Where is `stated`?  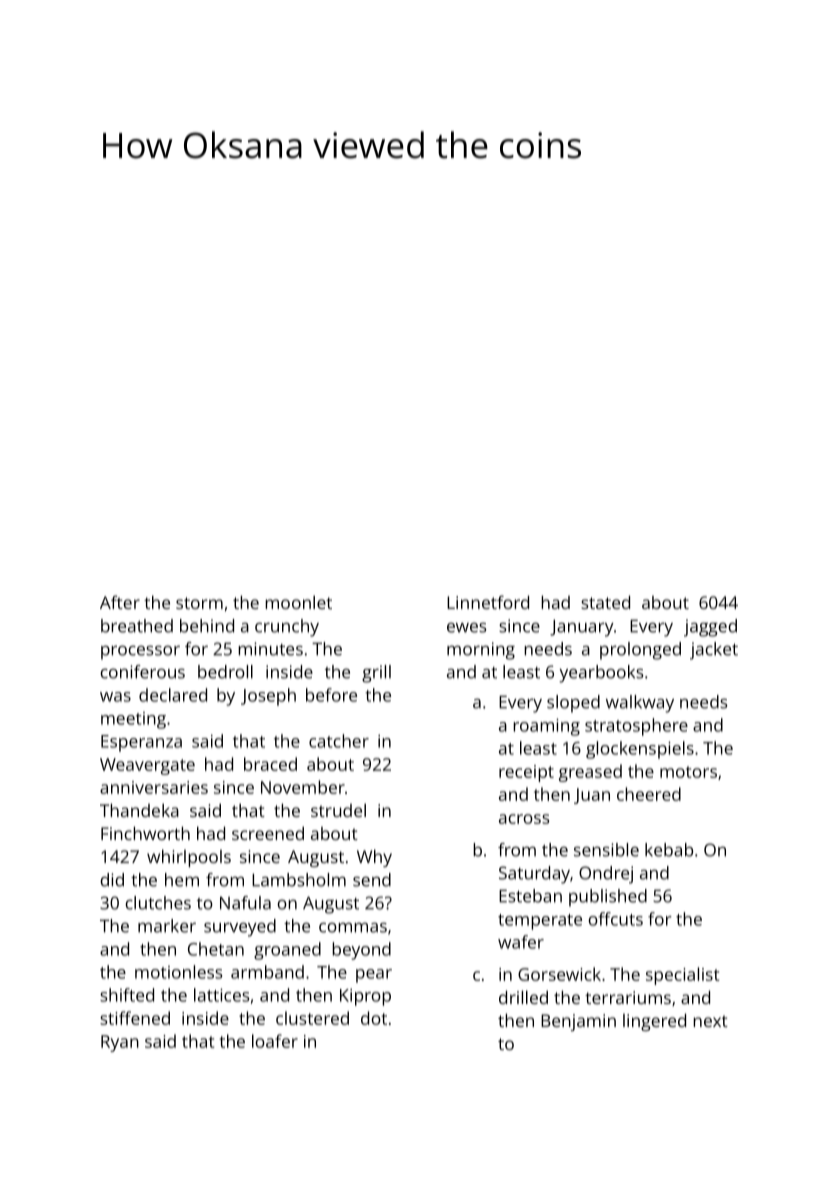
stated is located at coordinates (605, 602).
